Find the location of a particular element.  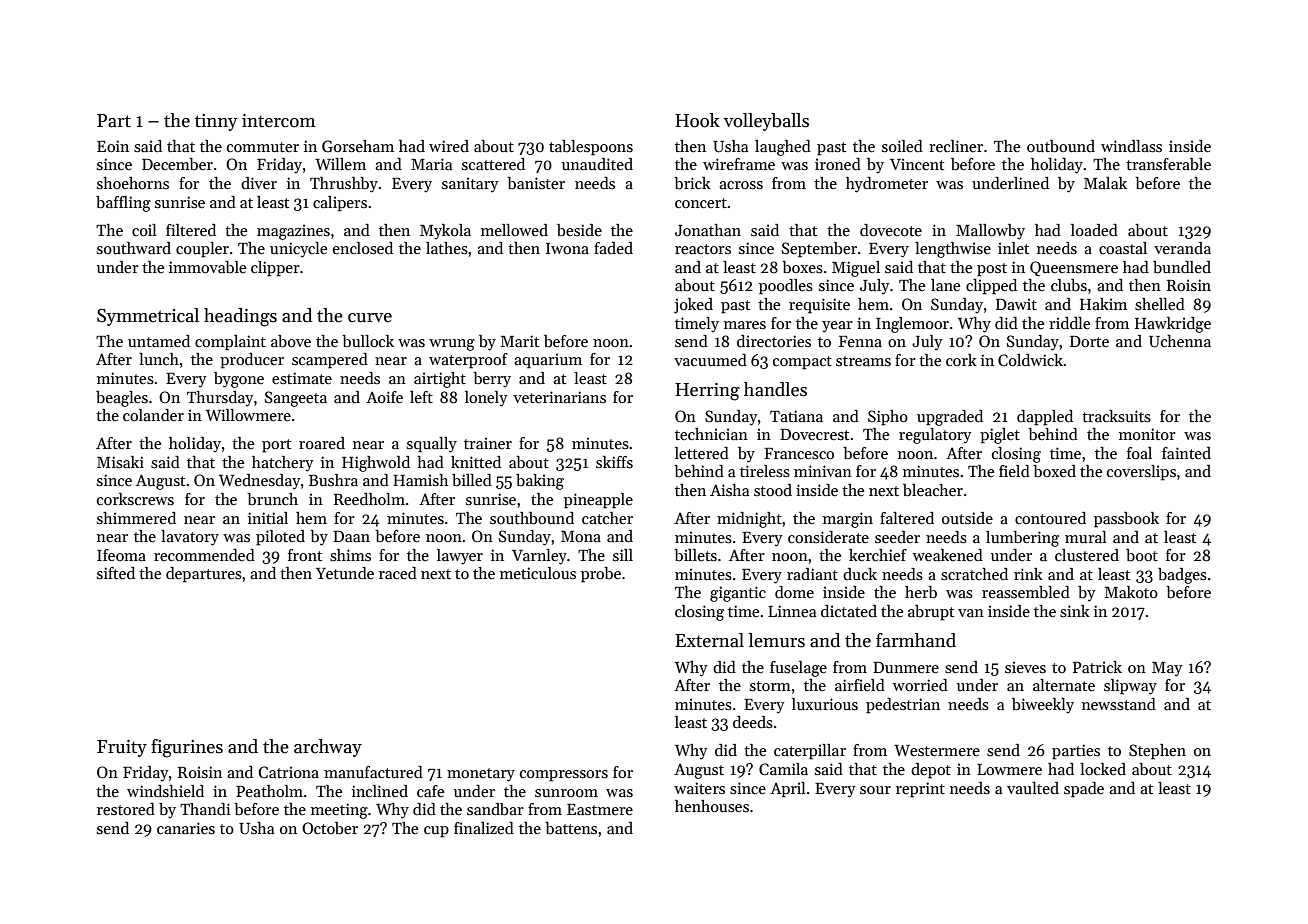

restored is located at coordinates (126, 809).
